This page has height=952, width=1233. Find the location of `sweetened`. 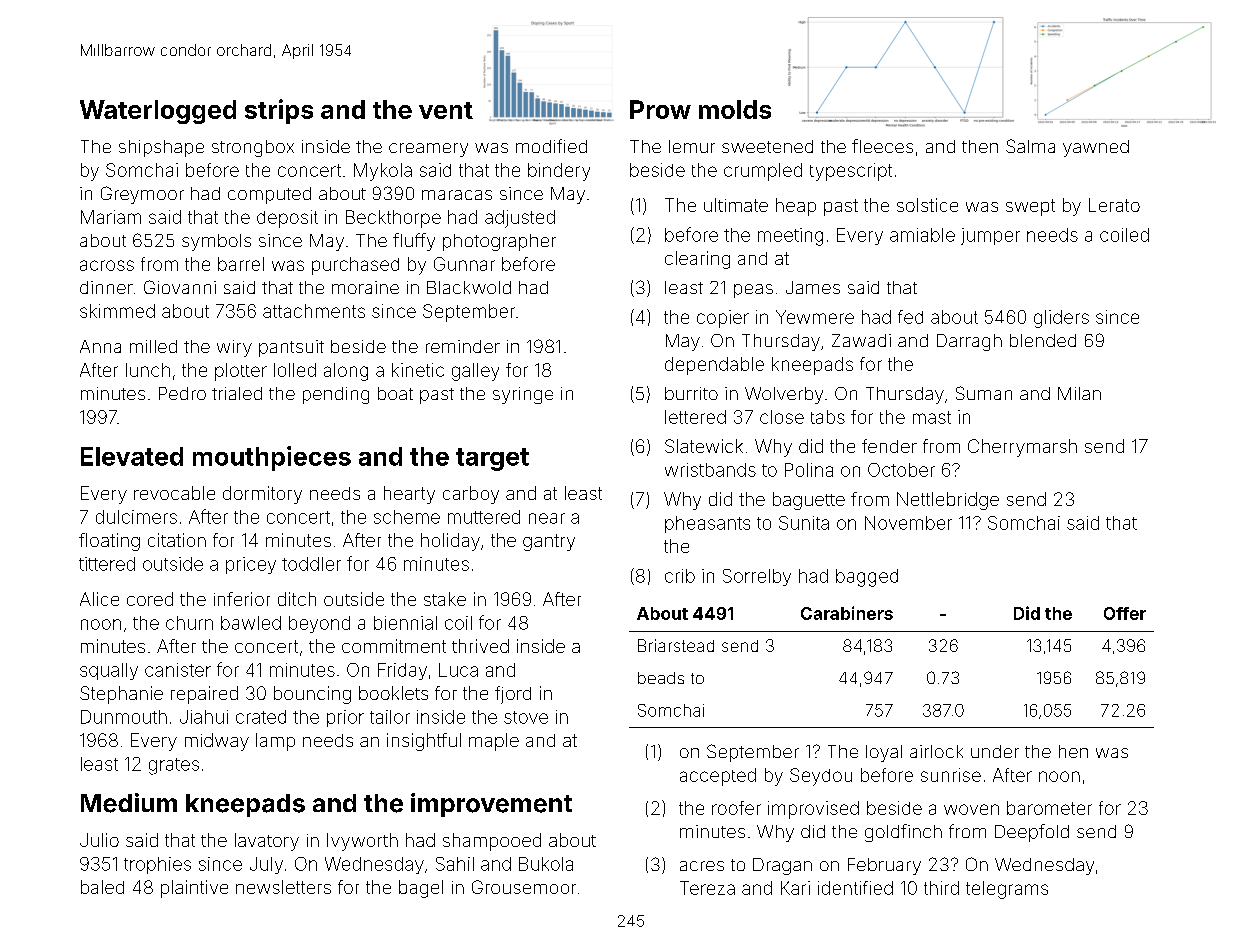

sweetened is located at coordinates (767, 146).
